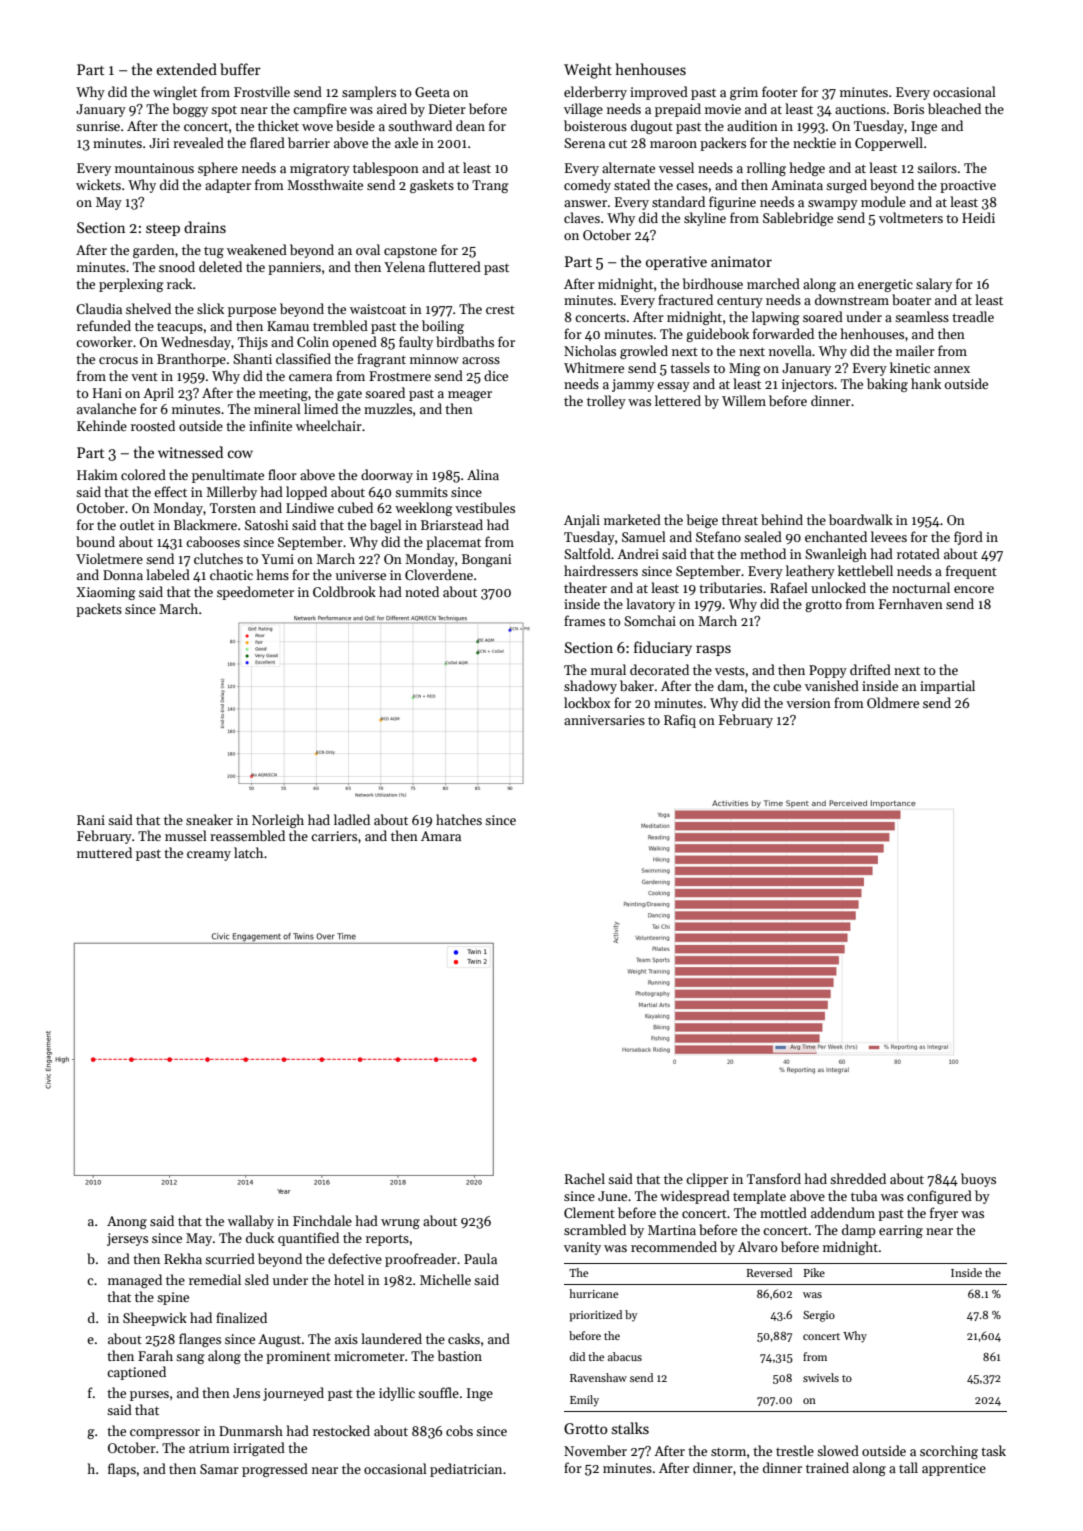 This screenshot has width=1083, height=1531. I want to click on Samar, so click(219, 1469).
